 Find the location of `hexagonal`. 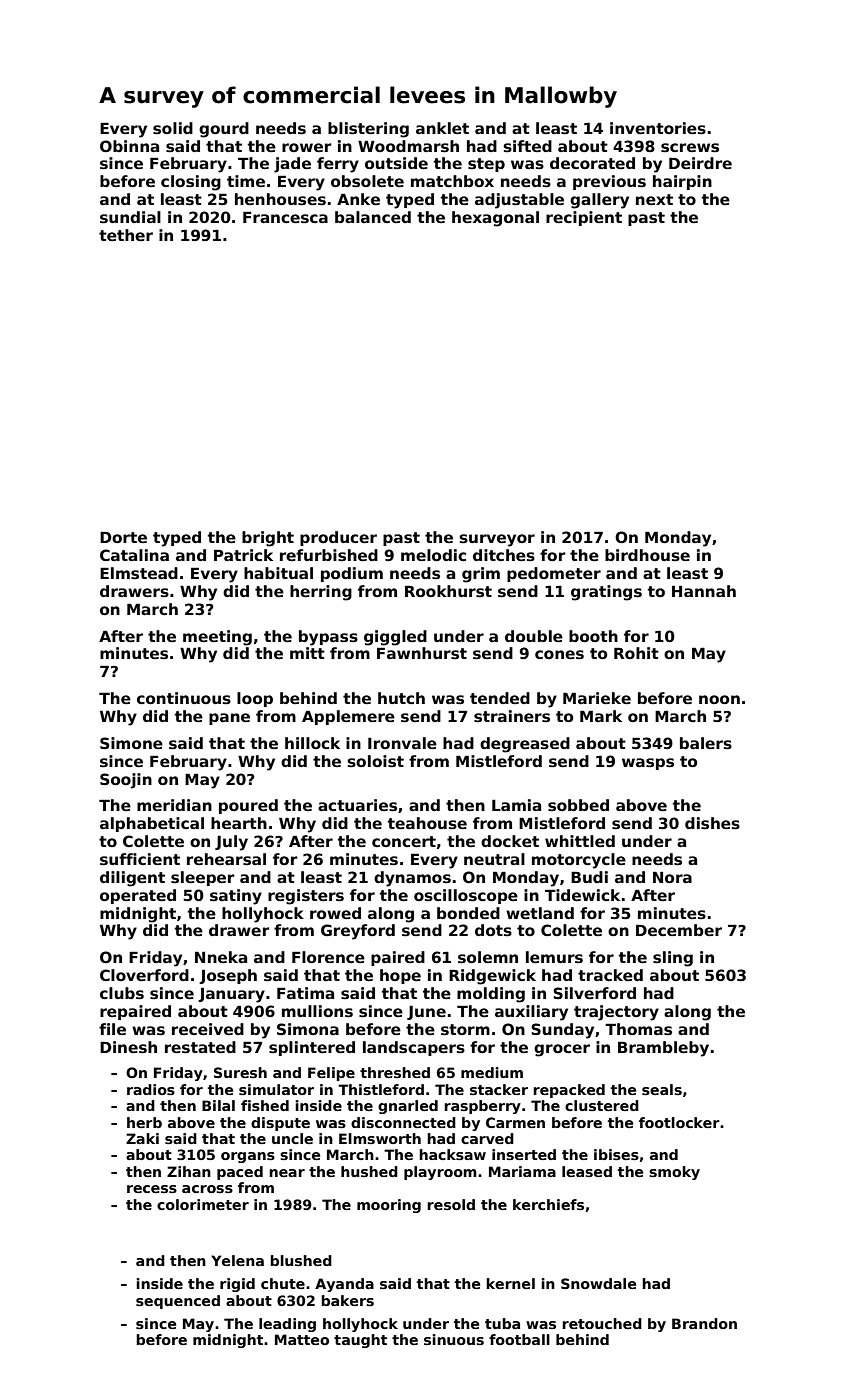

hexagonal is located at coordinates (495, 219).
